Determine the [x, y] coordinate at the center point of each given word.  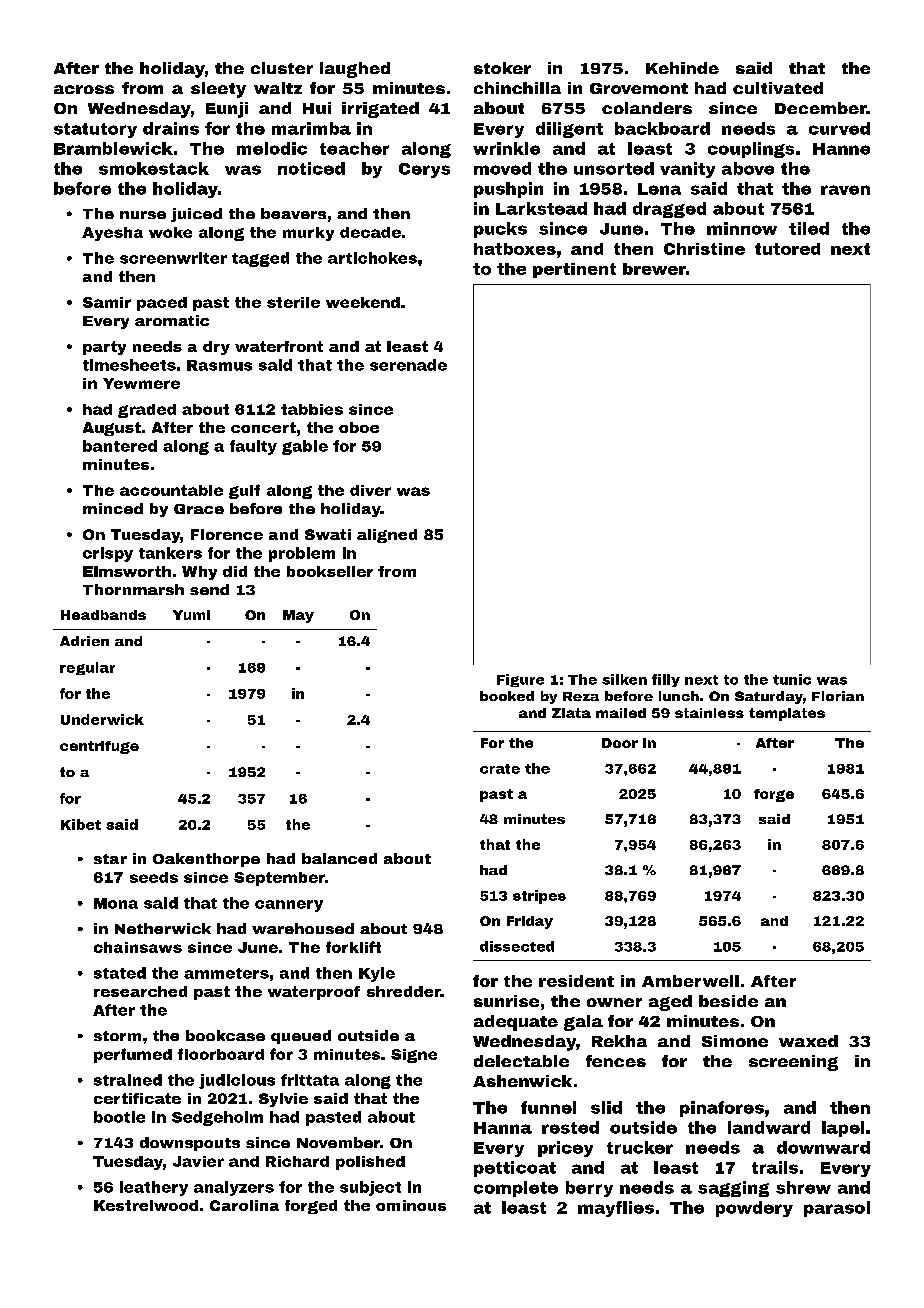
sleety [218, 90]
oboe [359, 427]
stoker [502, 68]
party [104, 348]
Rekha [619, 1041]
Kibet [81, 824]
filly [666, 680]
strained [128, 1080]
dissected [517, 946]
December [820, 108]
